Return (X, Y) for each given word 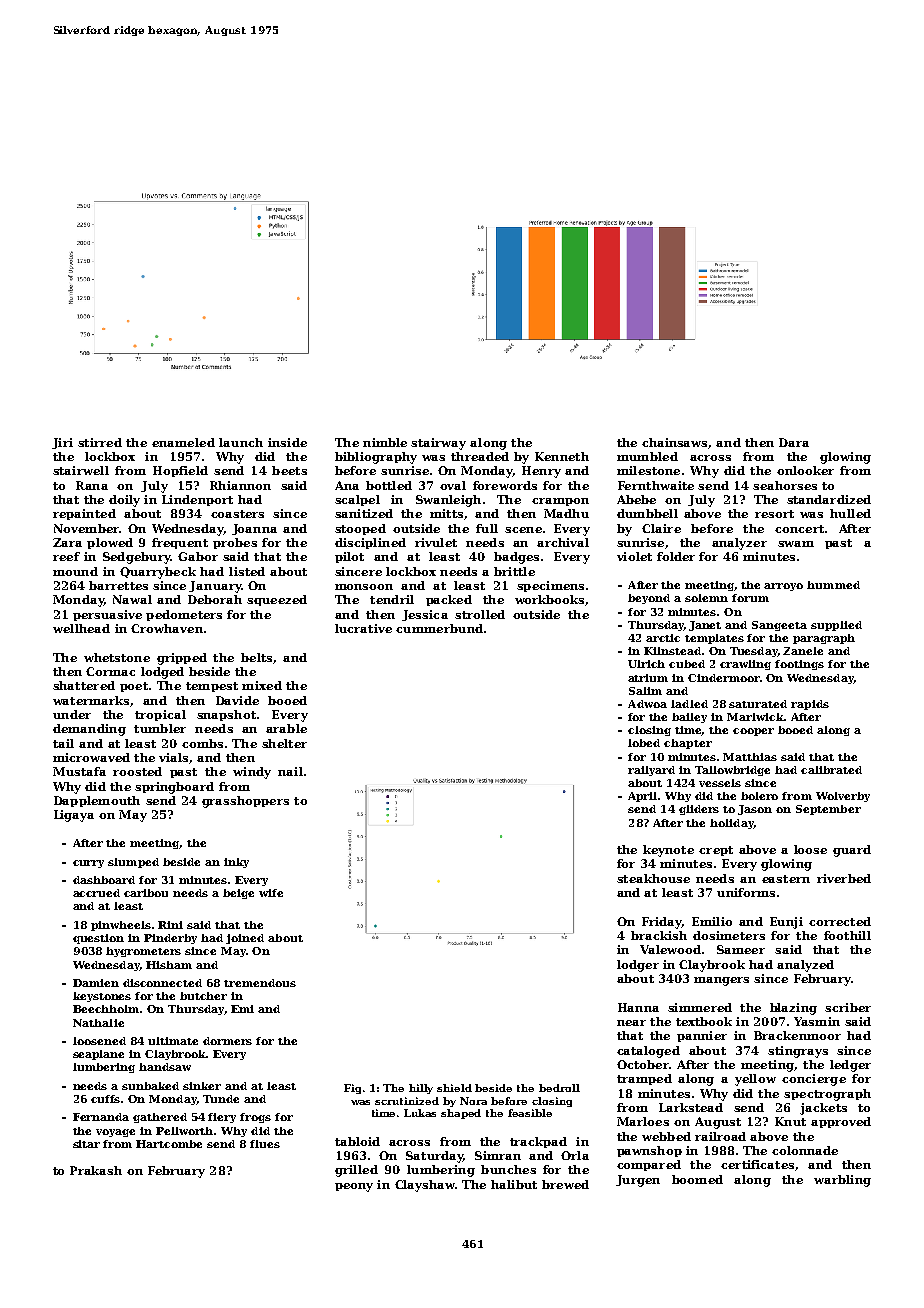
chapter (688, 744)
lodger (638, 966)
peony (354, 1187)
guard (852, 851)
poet (134, 687)
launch (241, 442)
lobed (644, 743)
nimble (385, 442)
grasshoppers (245, 802)
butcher (203, 996)
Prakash (96, 1170)
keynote (668, 851)
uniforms (746, 892)
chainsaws (674, 442)
